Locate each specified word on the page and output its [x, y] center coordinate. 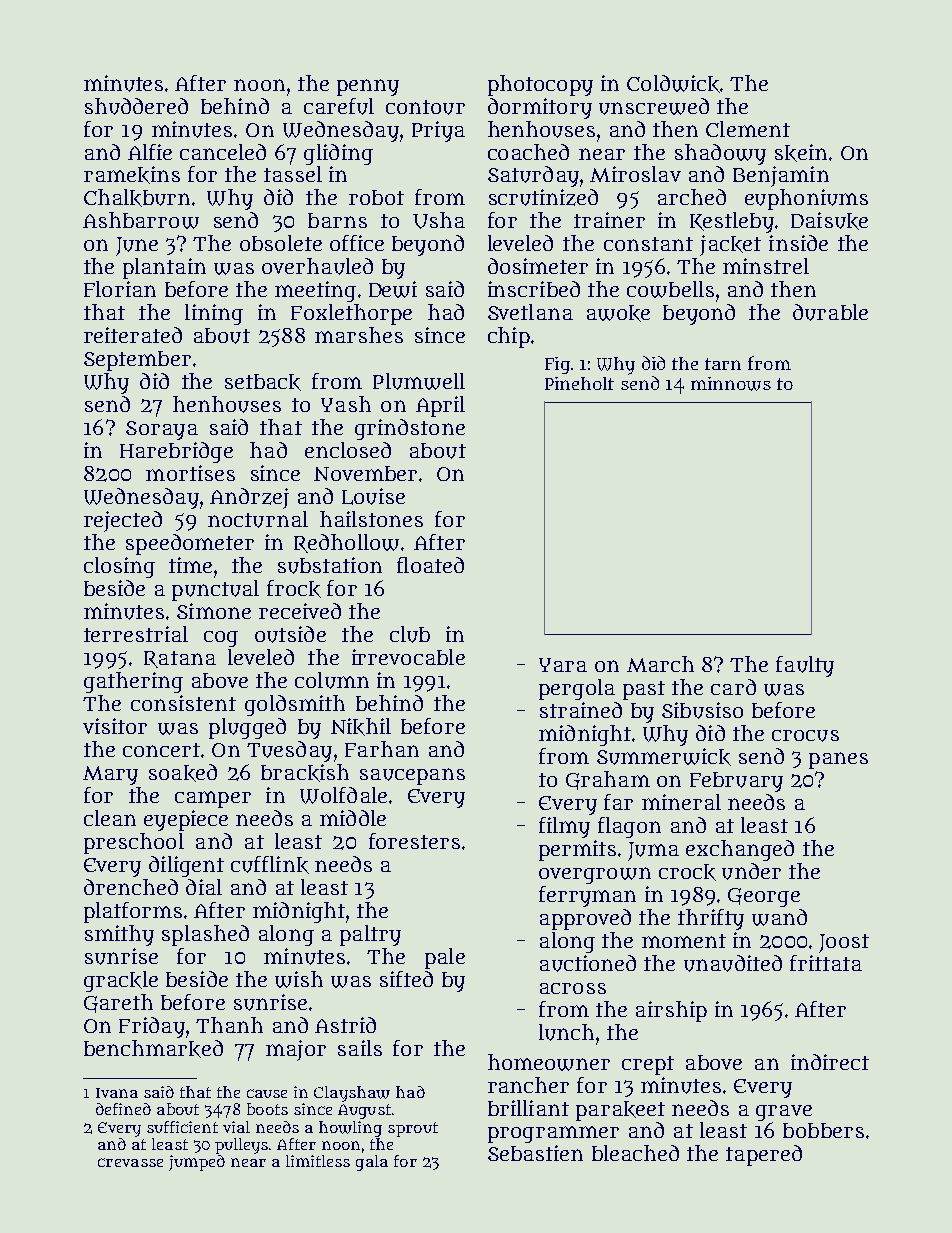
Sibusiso [702, 710]
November [365, 473]
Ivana [117, 1093]
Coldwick [673, 84]
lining [214, 314]
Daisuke [829, 221]
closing [119, 567]
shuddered [136, 106]
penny [368, 87]
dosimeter [538, 266]
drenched [131, 887]
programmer [553, 1134]
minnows [731, 384]
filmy [564, 827]
